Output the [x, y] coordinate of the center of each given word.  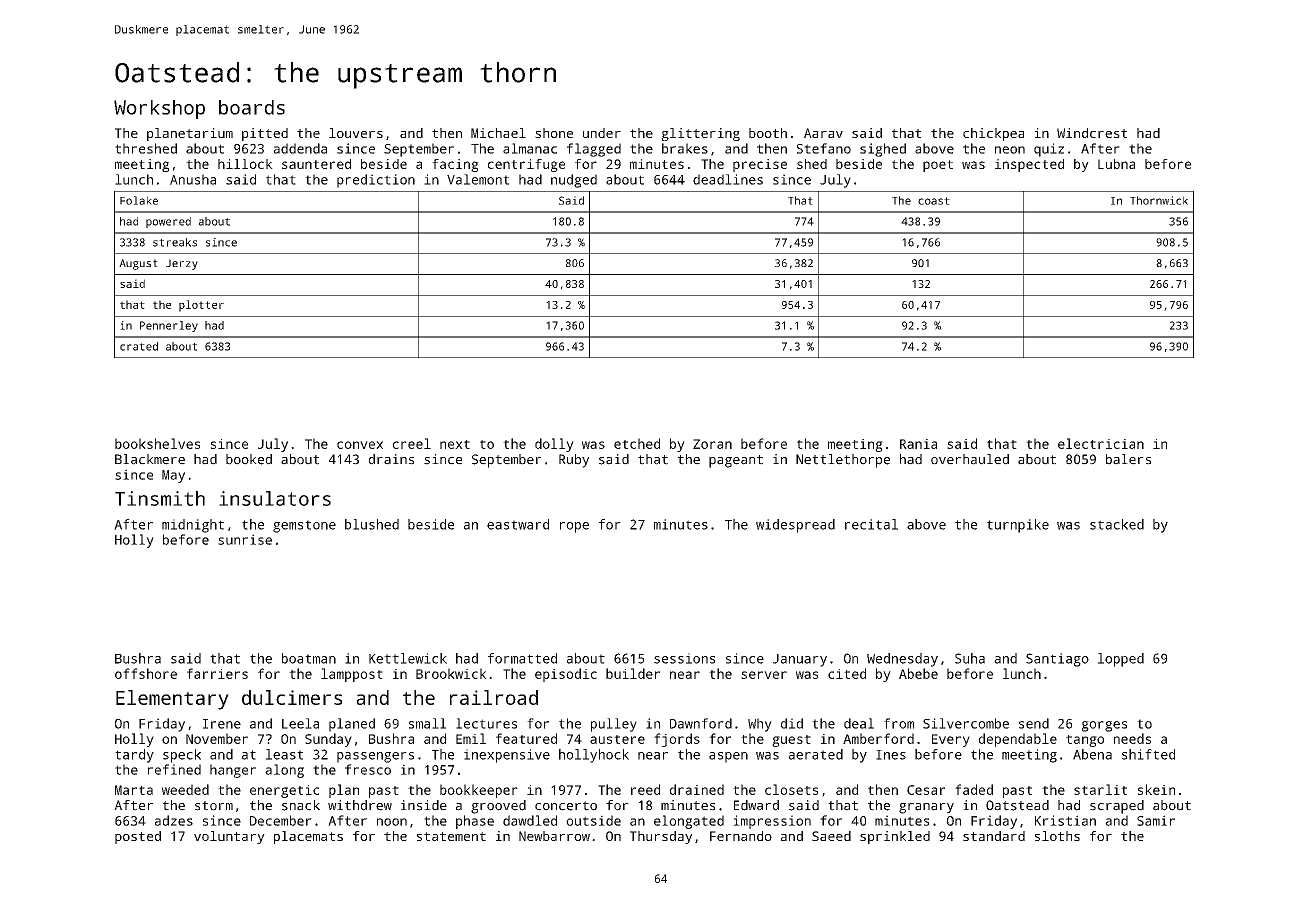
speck [182, 756]
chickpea [993, 134]
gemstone [304, 526]
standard [994, 836]
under [602, 133]
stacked [1117, 524]
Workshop [159, 109]
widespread [795, 526]
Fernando [741, 836]
